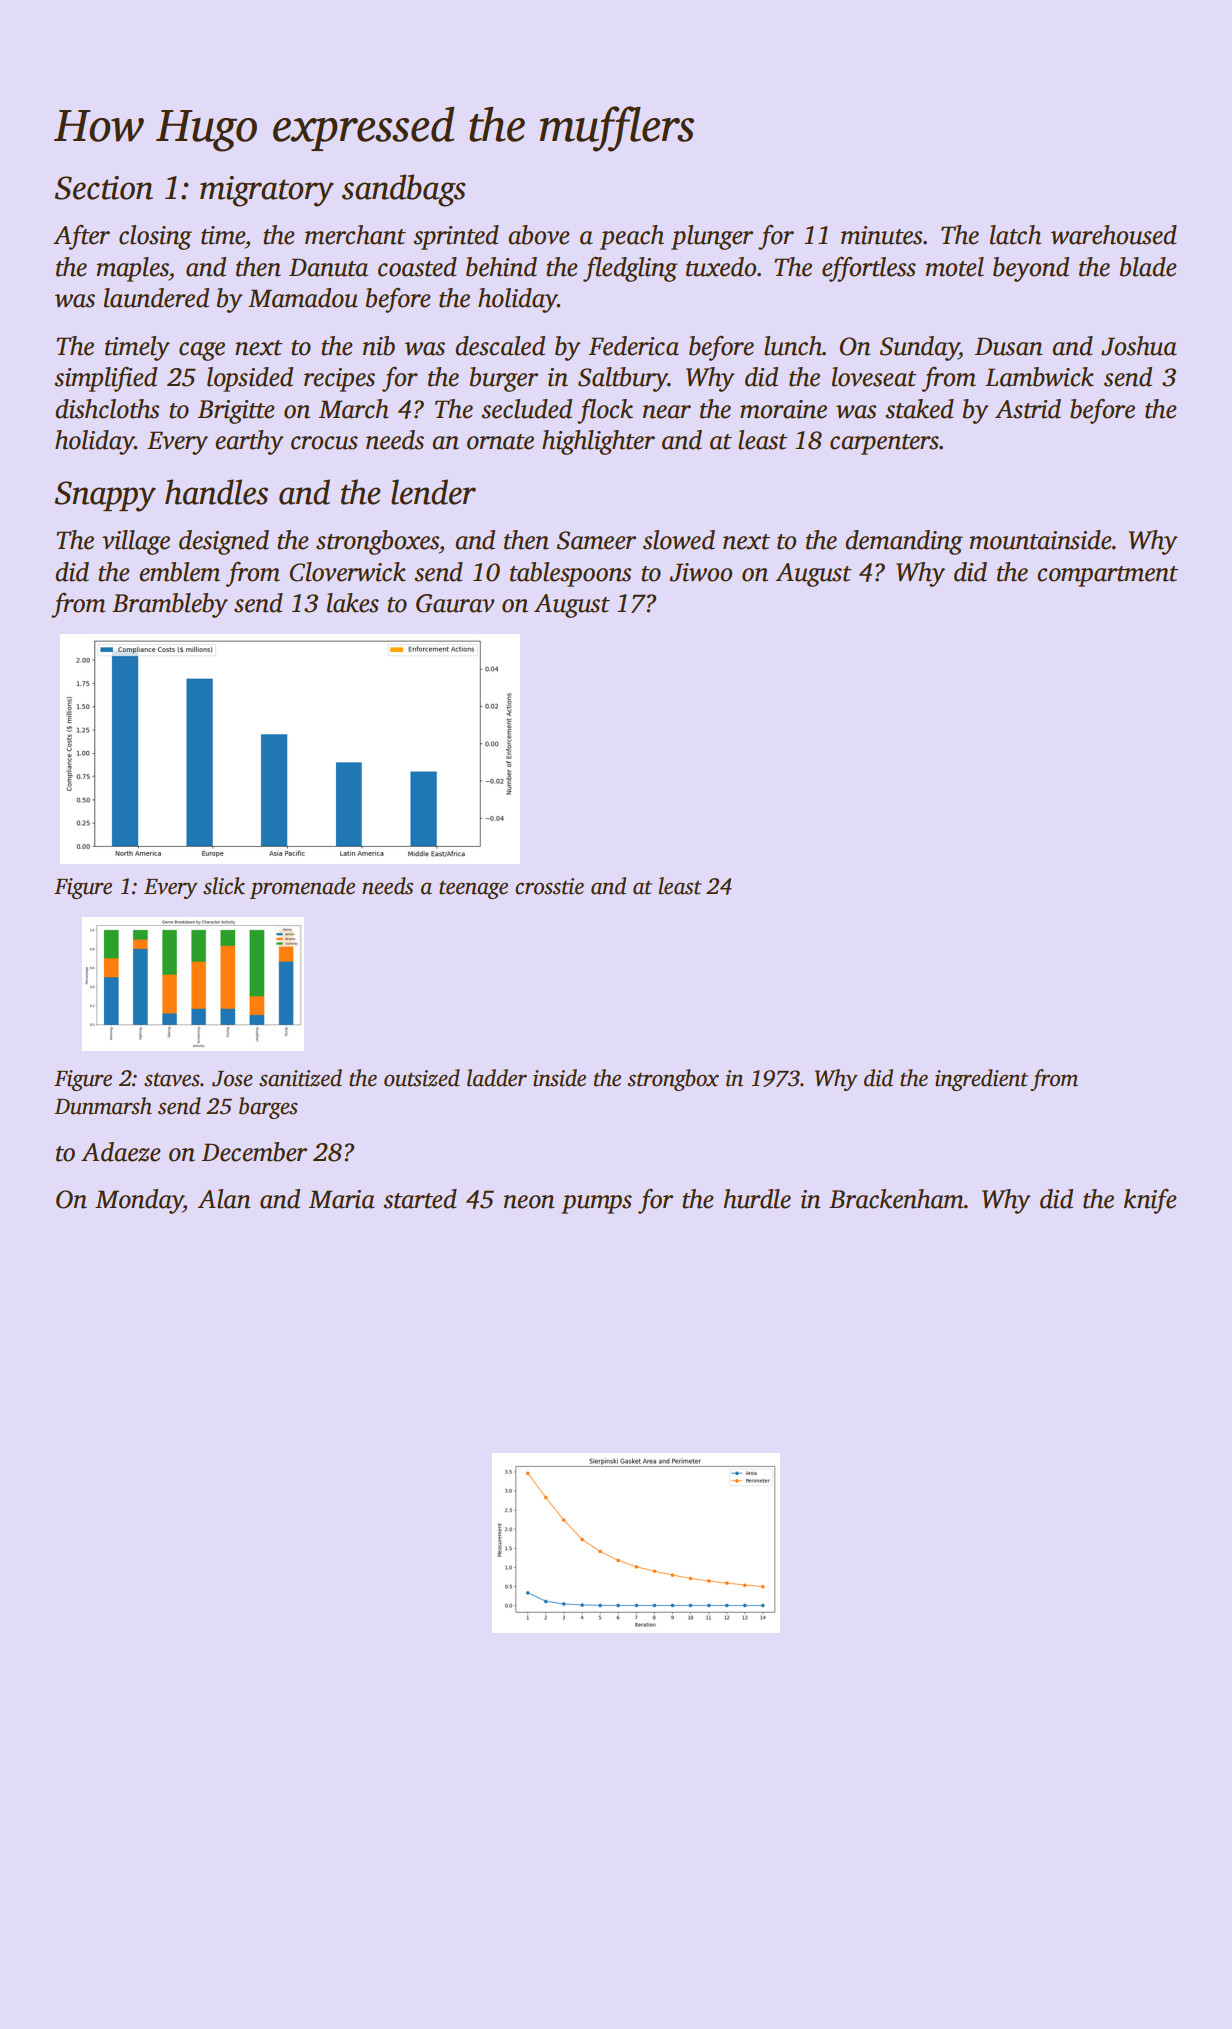 This screenshot has width=1232, height=2029. What do you see at coordinates (904, 542) in the screenshot?
I see `demanding` at bounding box center [904, 542].
